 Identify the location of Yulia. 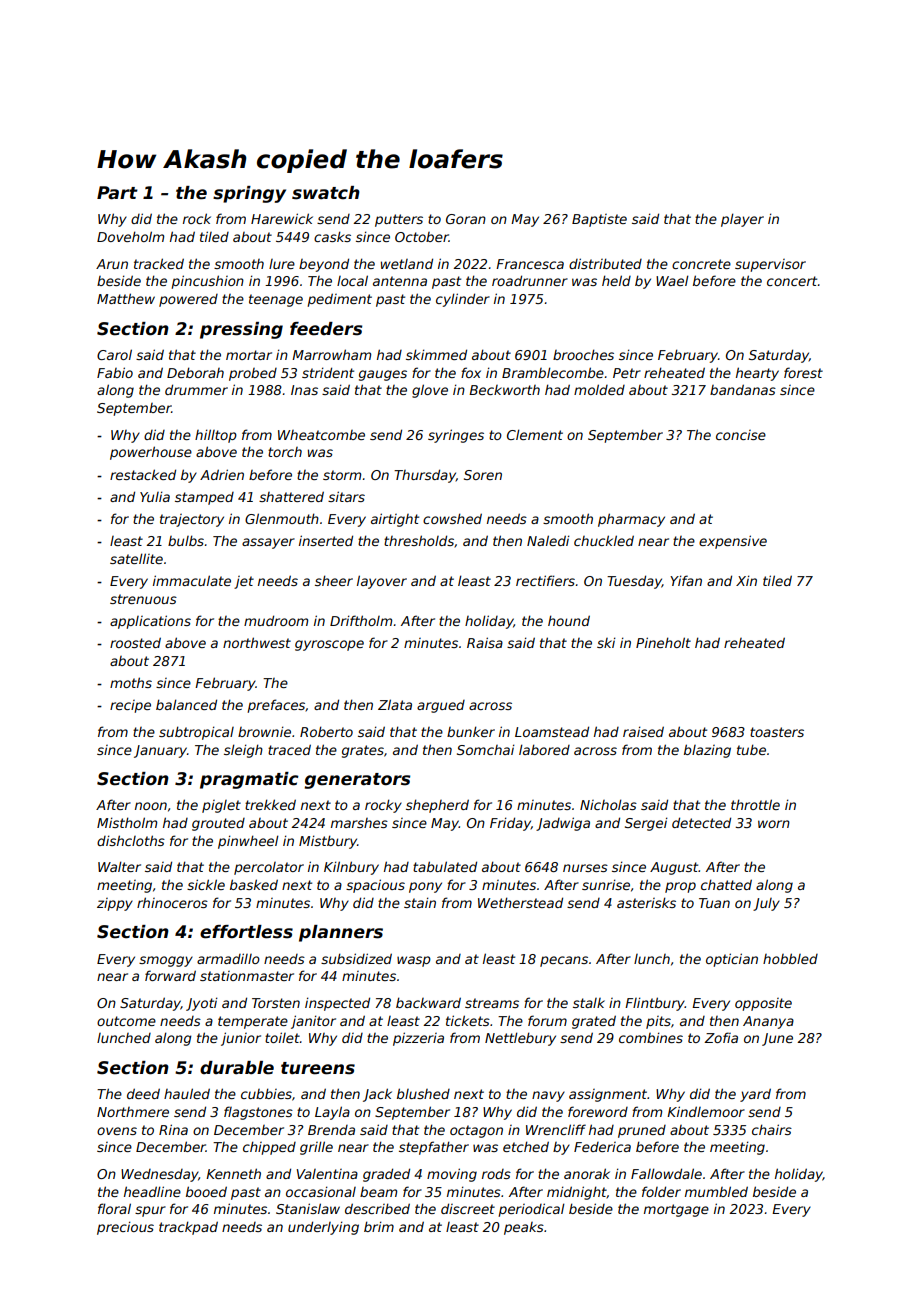
(155, 496).
